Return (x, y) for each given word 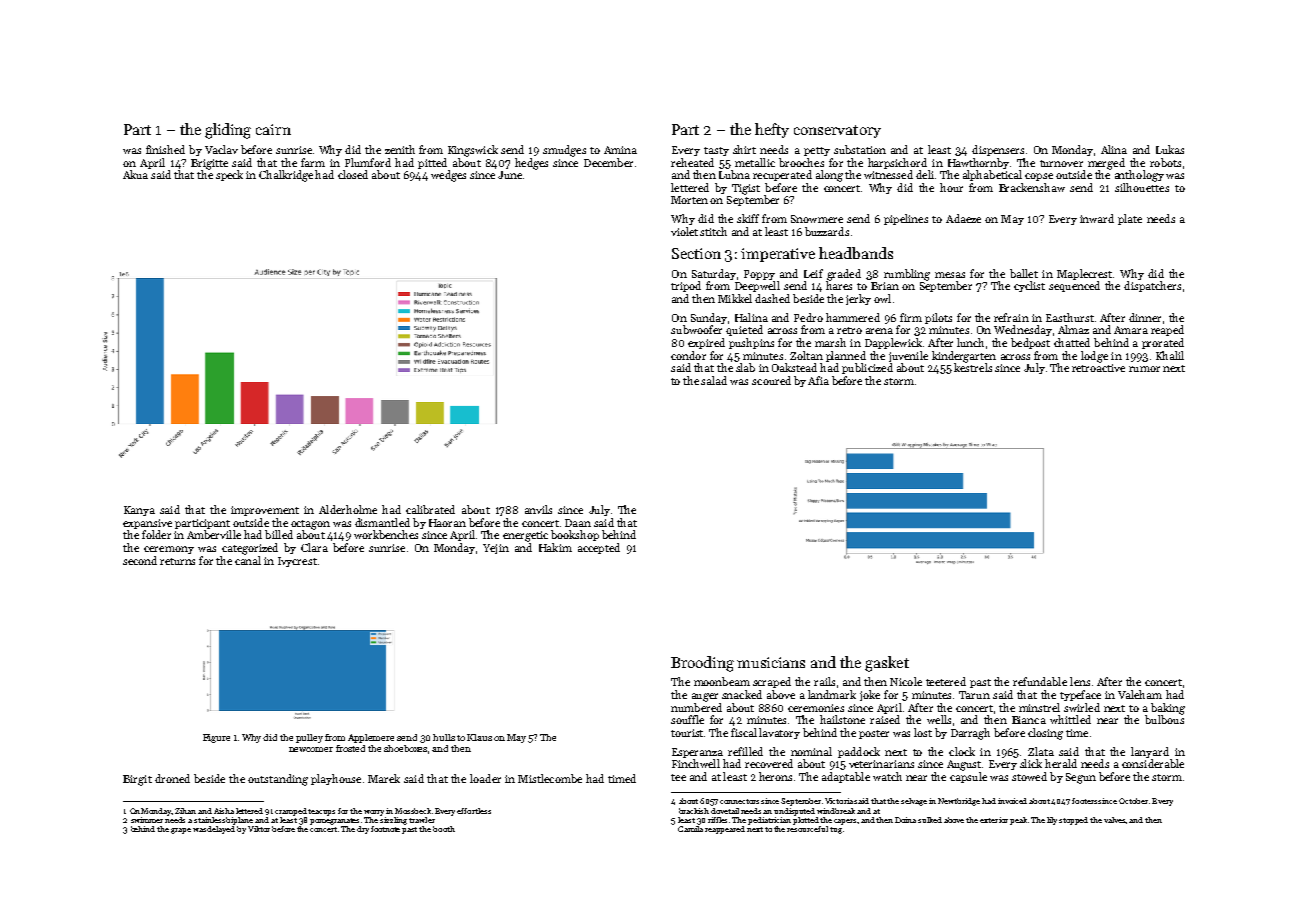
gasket (887, 664)
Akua (135, 174)
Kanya (139, 511)
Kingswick (473, 151)
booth (444, 829)
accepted (599, 548)
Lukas (1170, 149)
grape (181, 831)
